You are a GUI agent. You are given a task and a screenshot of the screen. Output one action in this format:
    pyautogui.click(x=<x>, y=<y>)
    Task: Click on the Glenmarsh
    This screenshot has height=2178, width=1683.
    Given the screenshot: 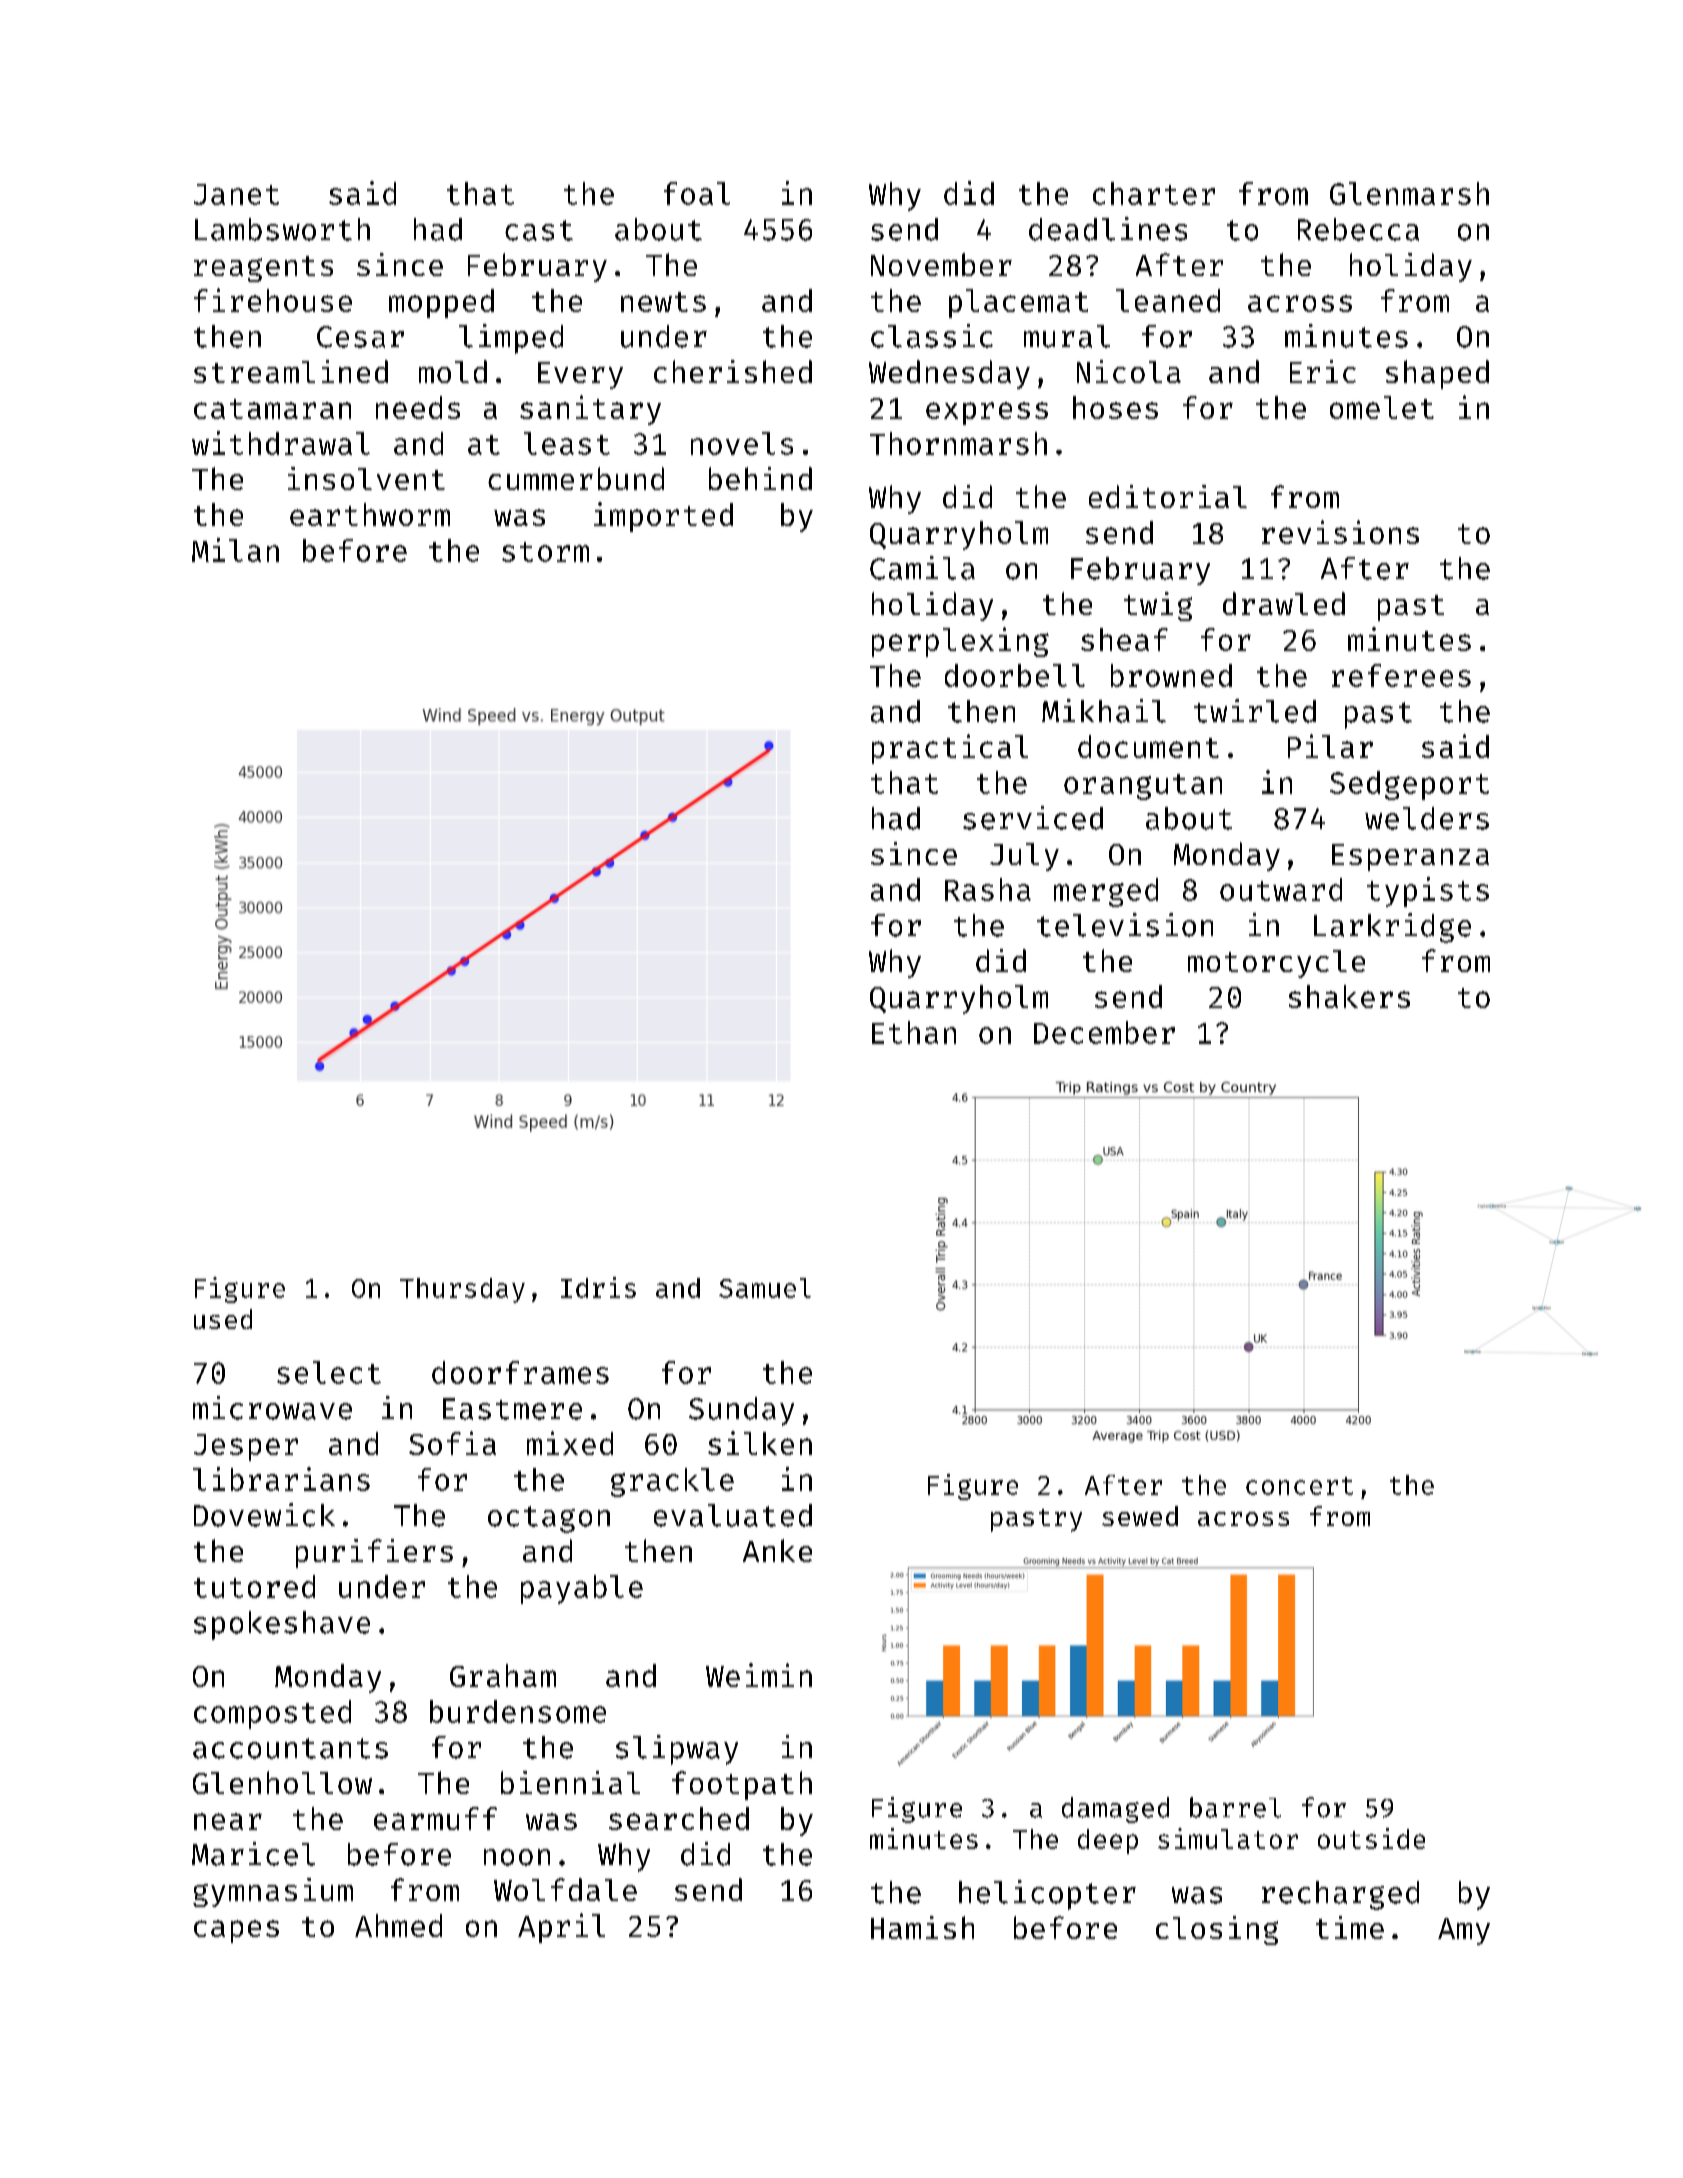 What is the action you would take?
    pyautogui.click(x=1409, y=193)
